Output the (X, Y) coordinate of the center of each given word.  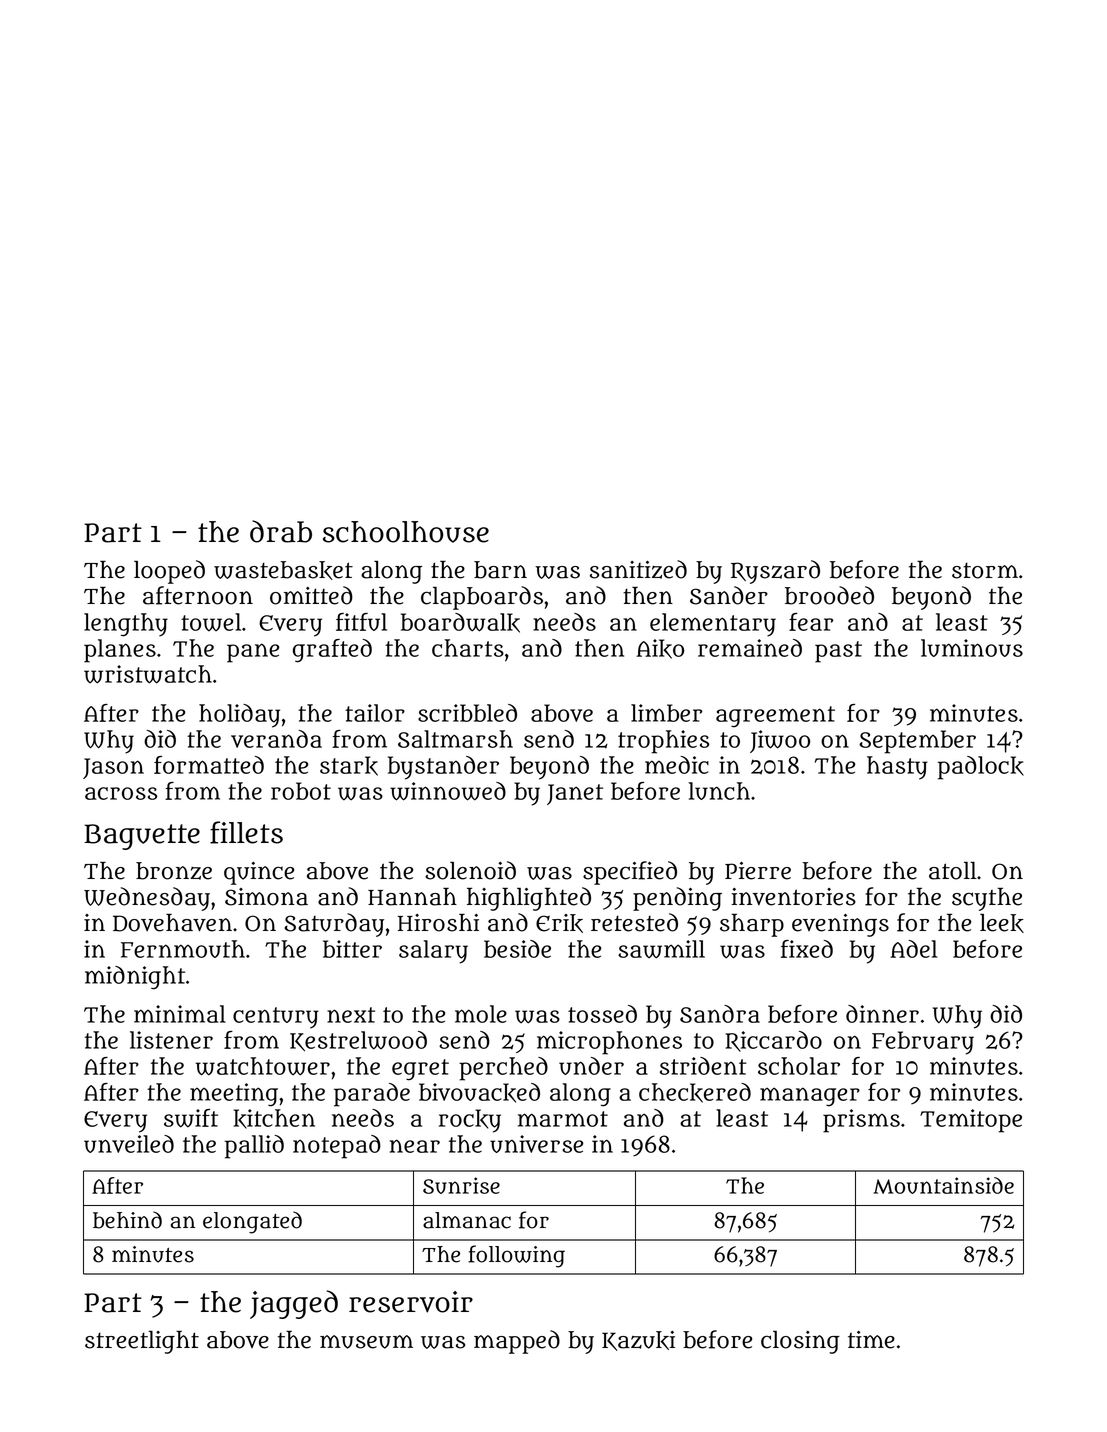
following (516, 1256)
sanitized (638, 569)
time (871, 1340)
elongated (252, 1222)
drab (281, 531)
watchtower (263, 1066)
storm (985, 571)
